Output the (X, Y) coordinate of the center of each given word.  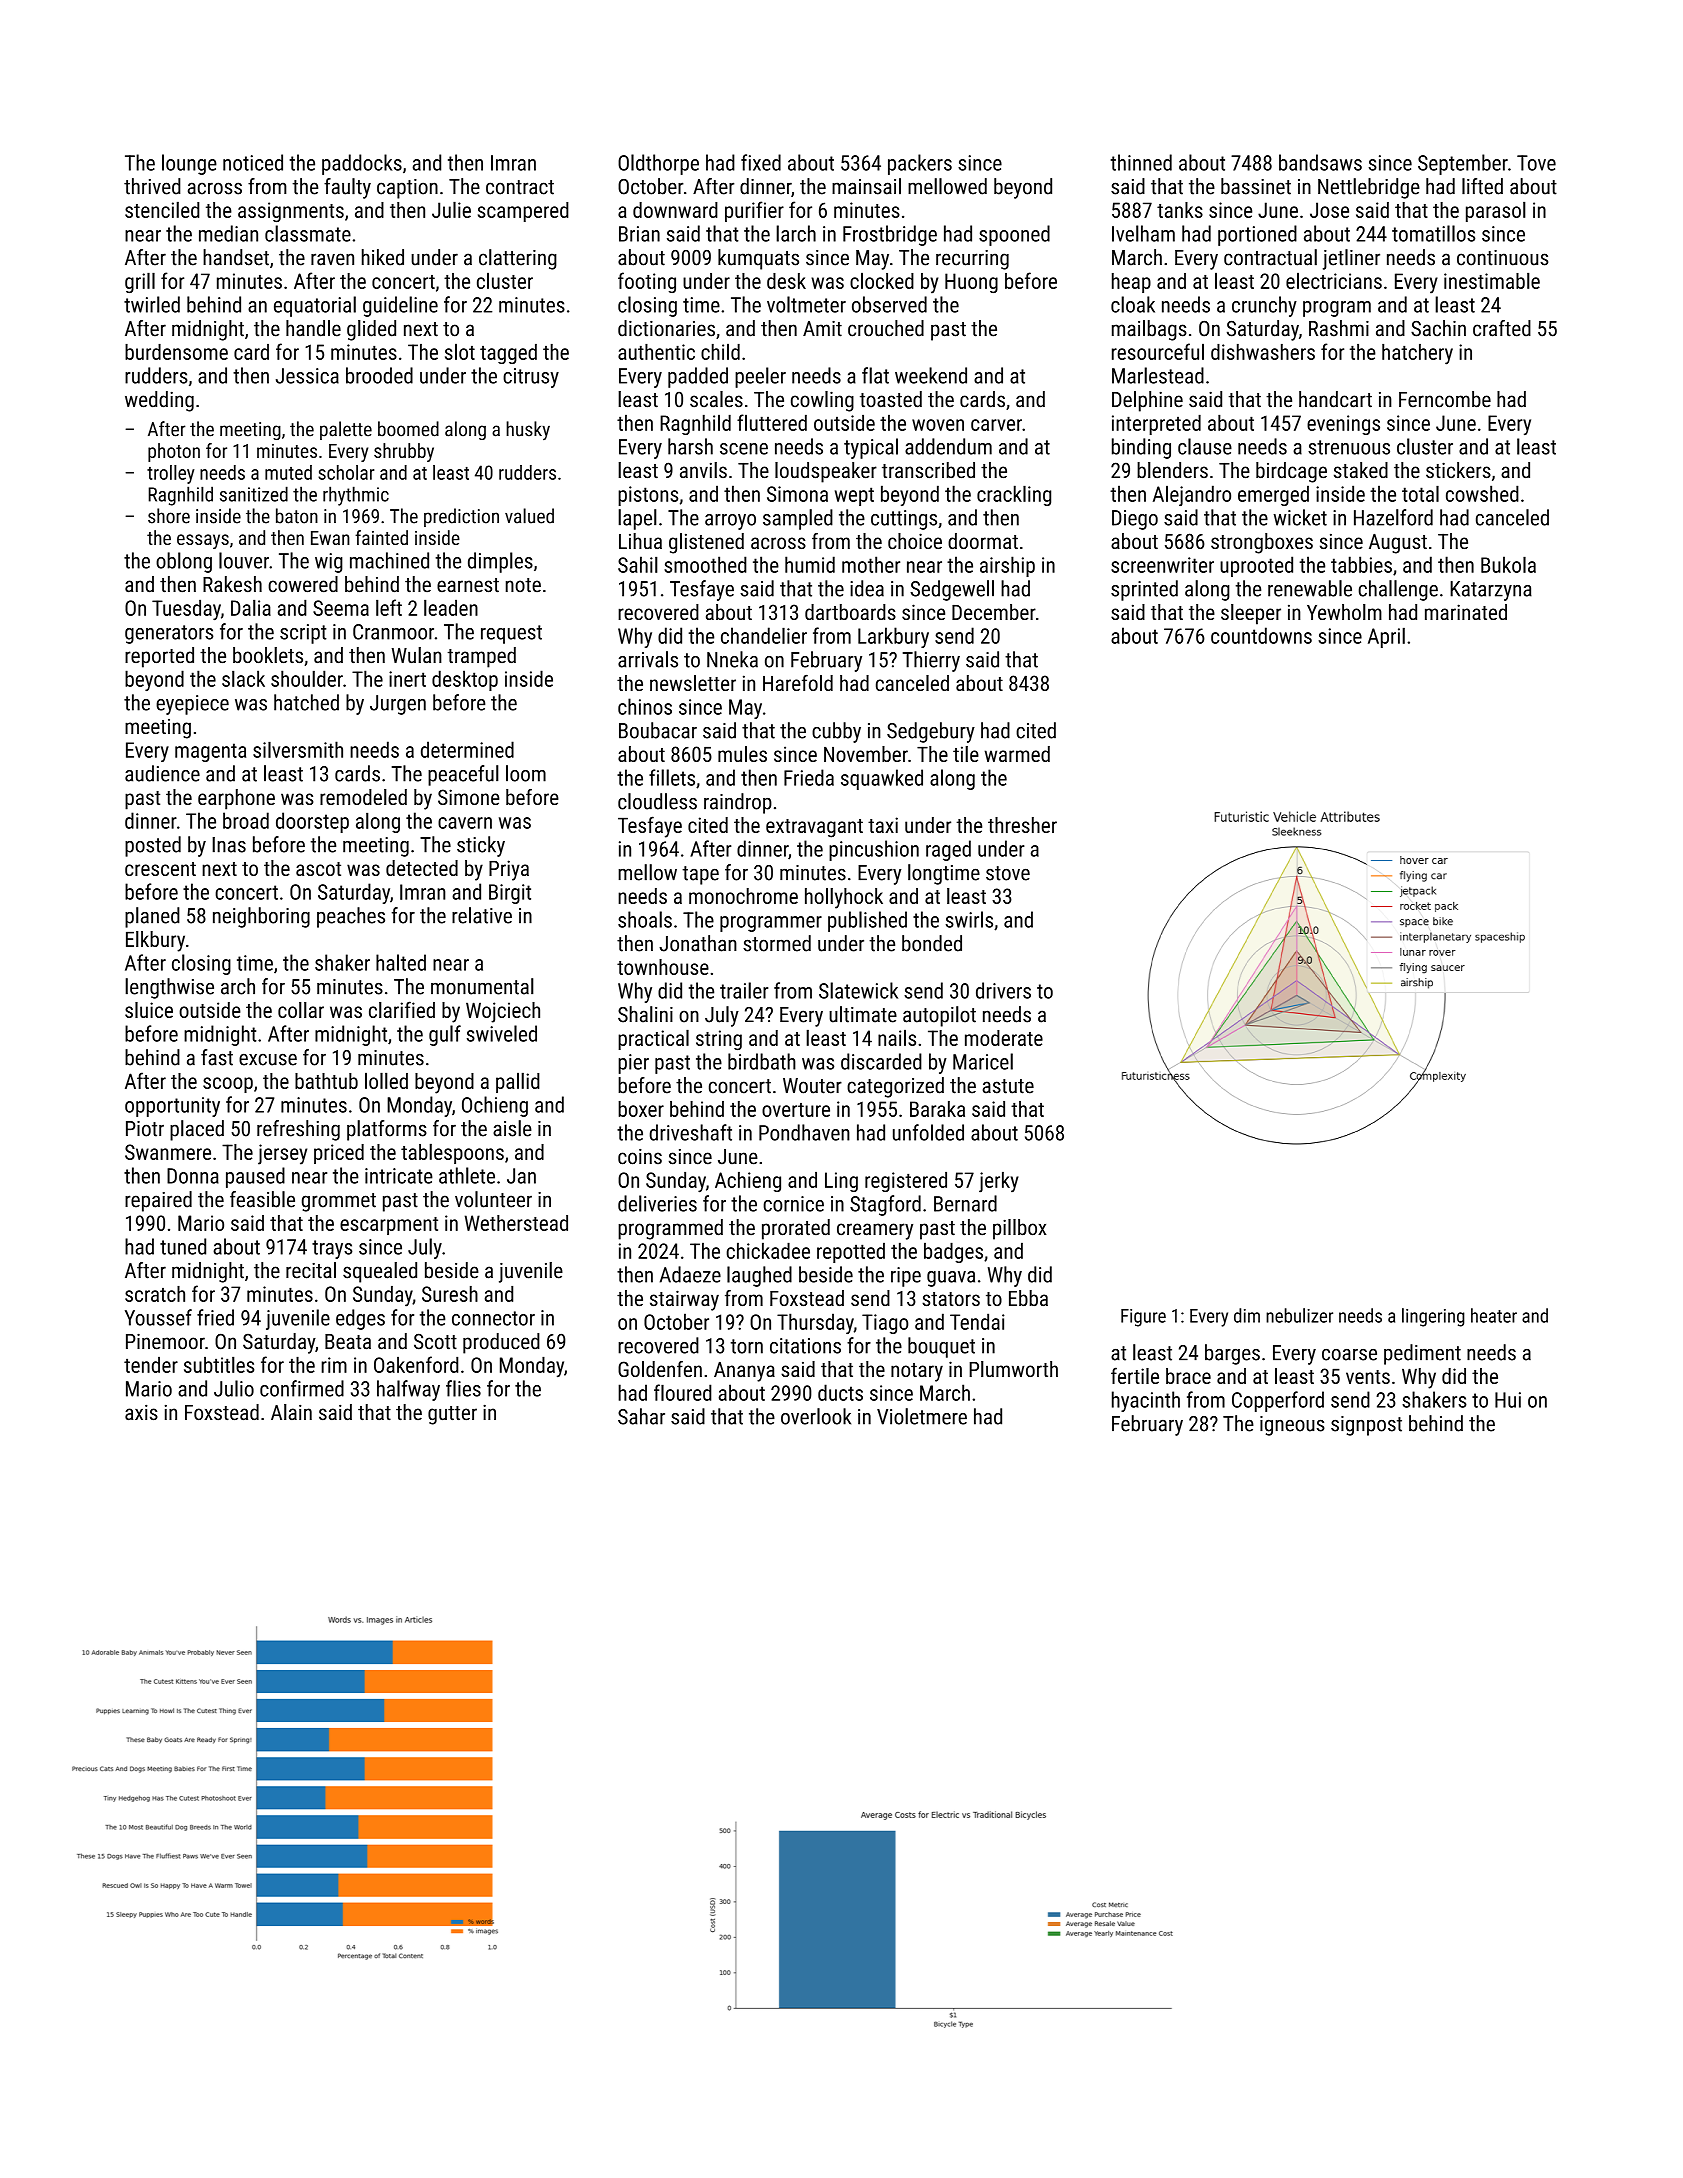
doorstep (312, 822)
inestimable (1492, 280)
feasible (262, 1199)
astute (1008, 1086)
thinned (1141, 162)
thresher (1022, 825)
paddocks (362, 164)
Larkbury (893, 637)
